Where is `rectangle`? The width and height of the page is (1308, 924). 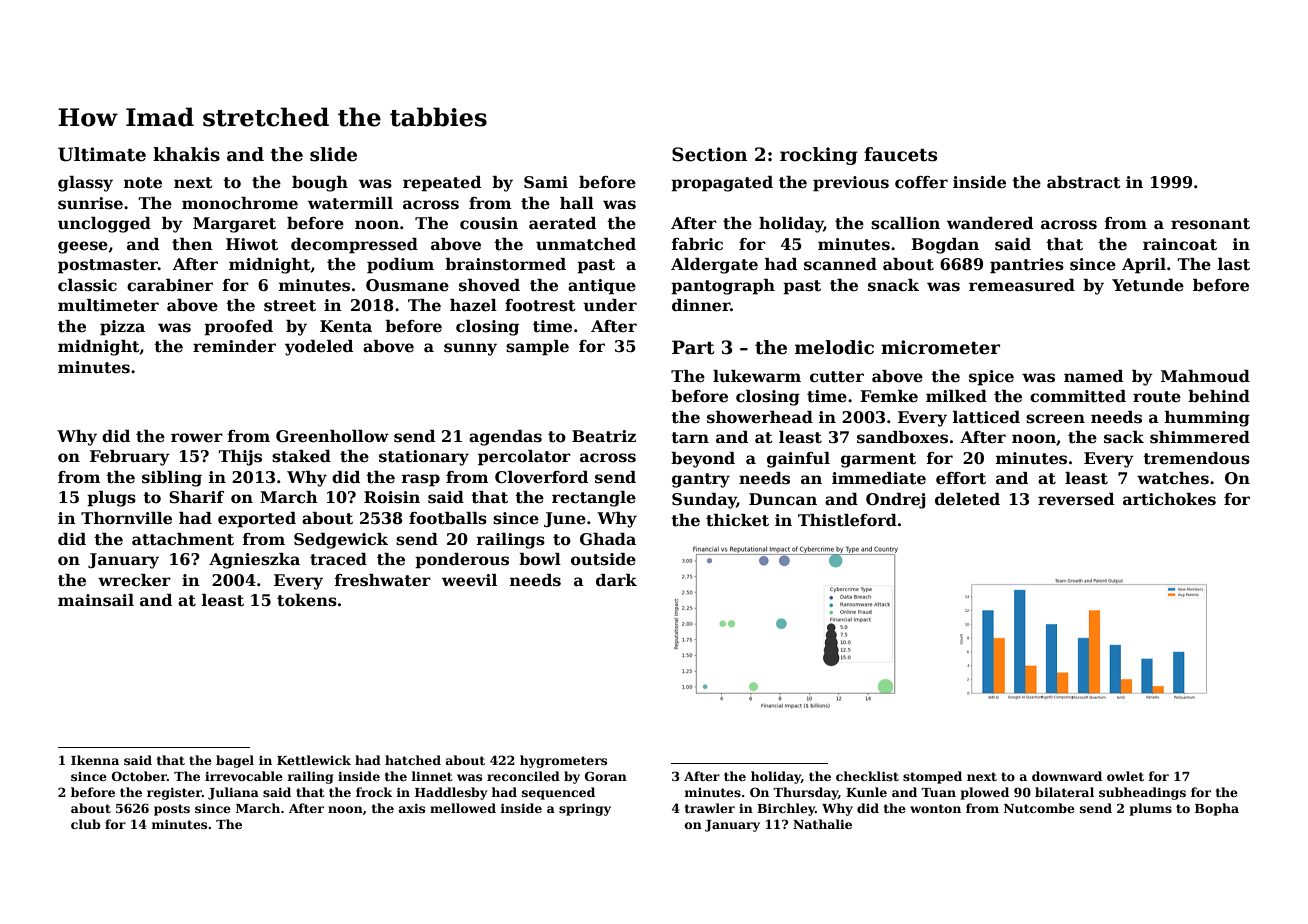 rectangle is located at coordinates (594, 499).
